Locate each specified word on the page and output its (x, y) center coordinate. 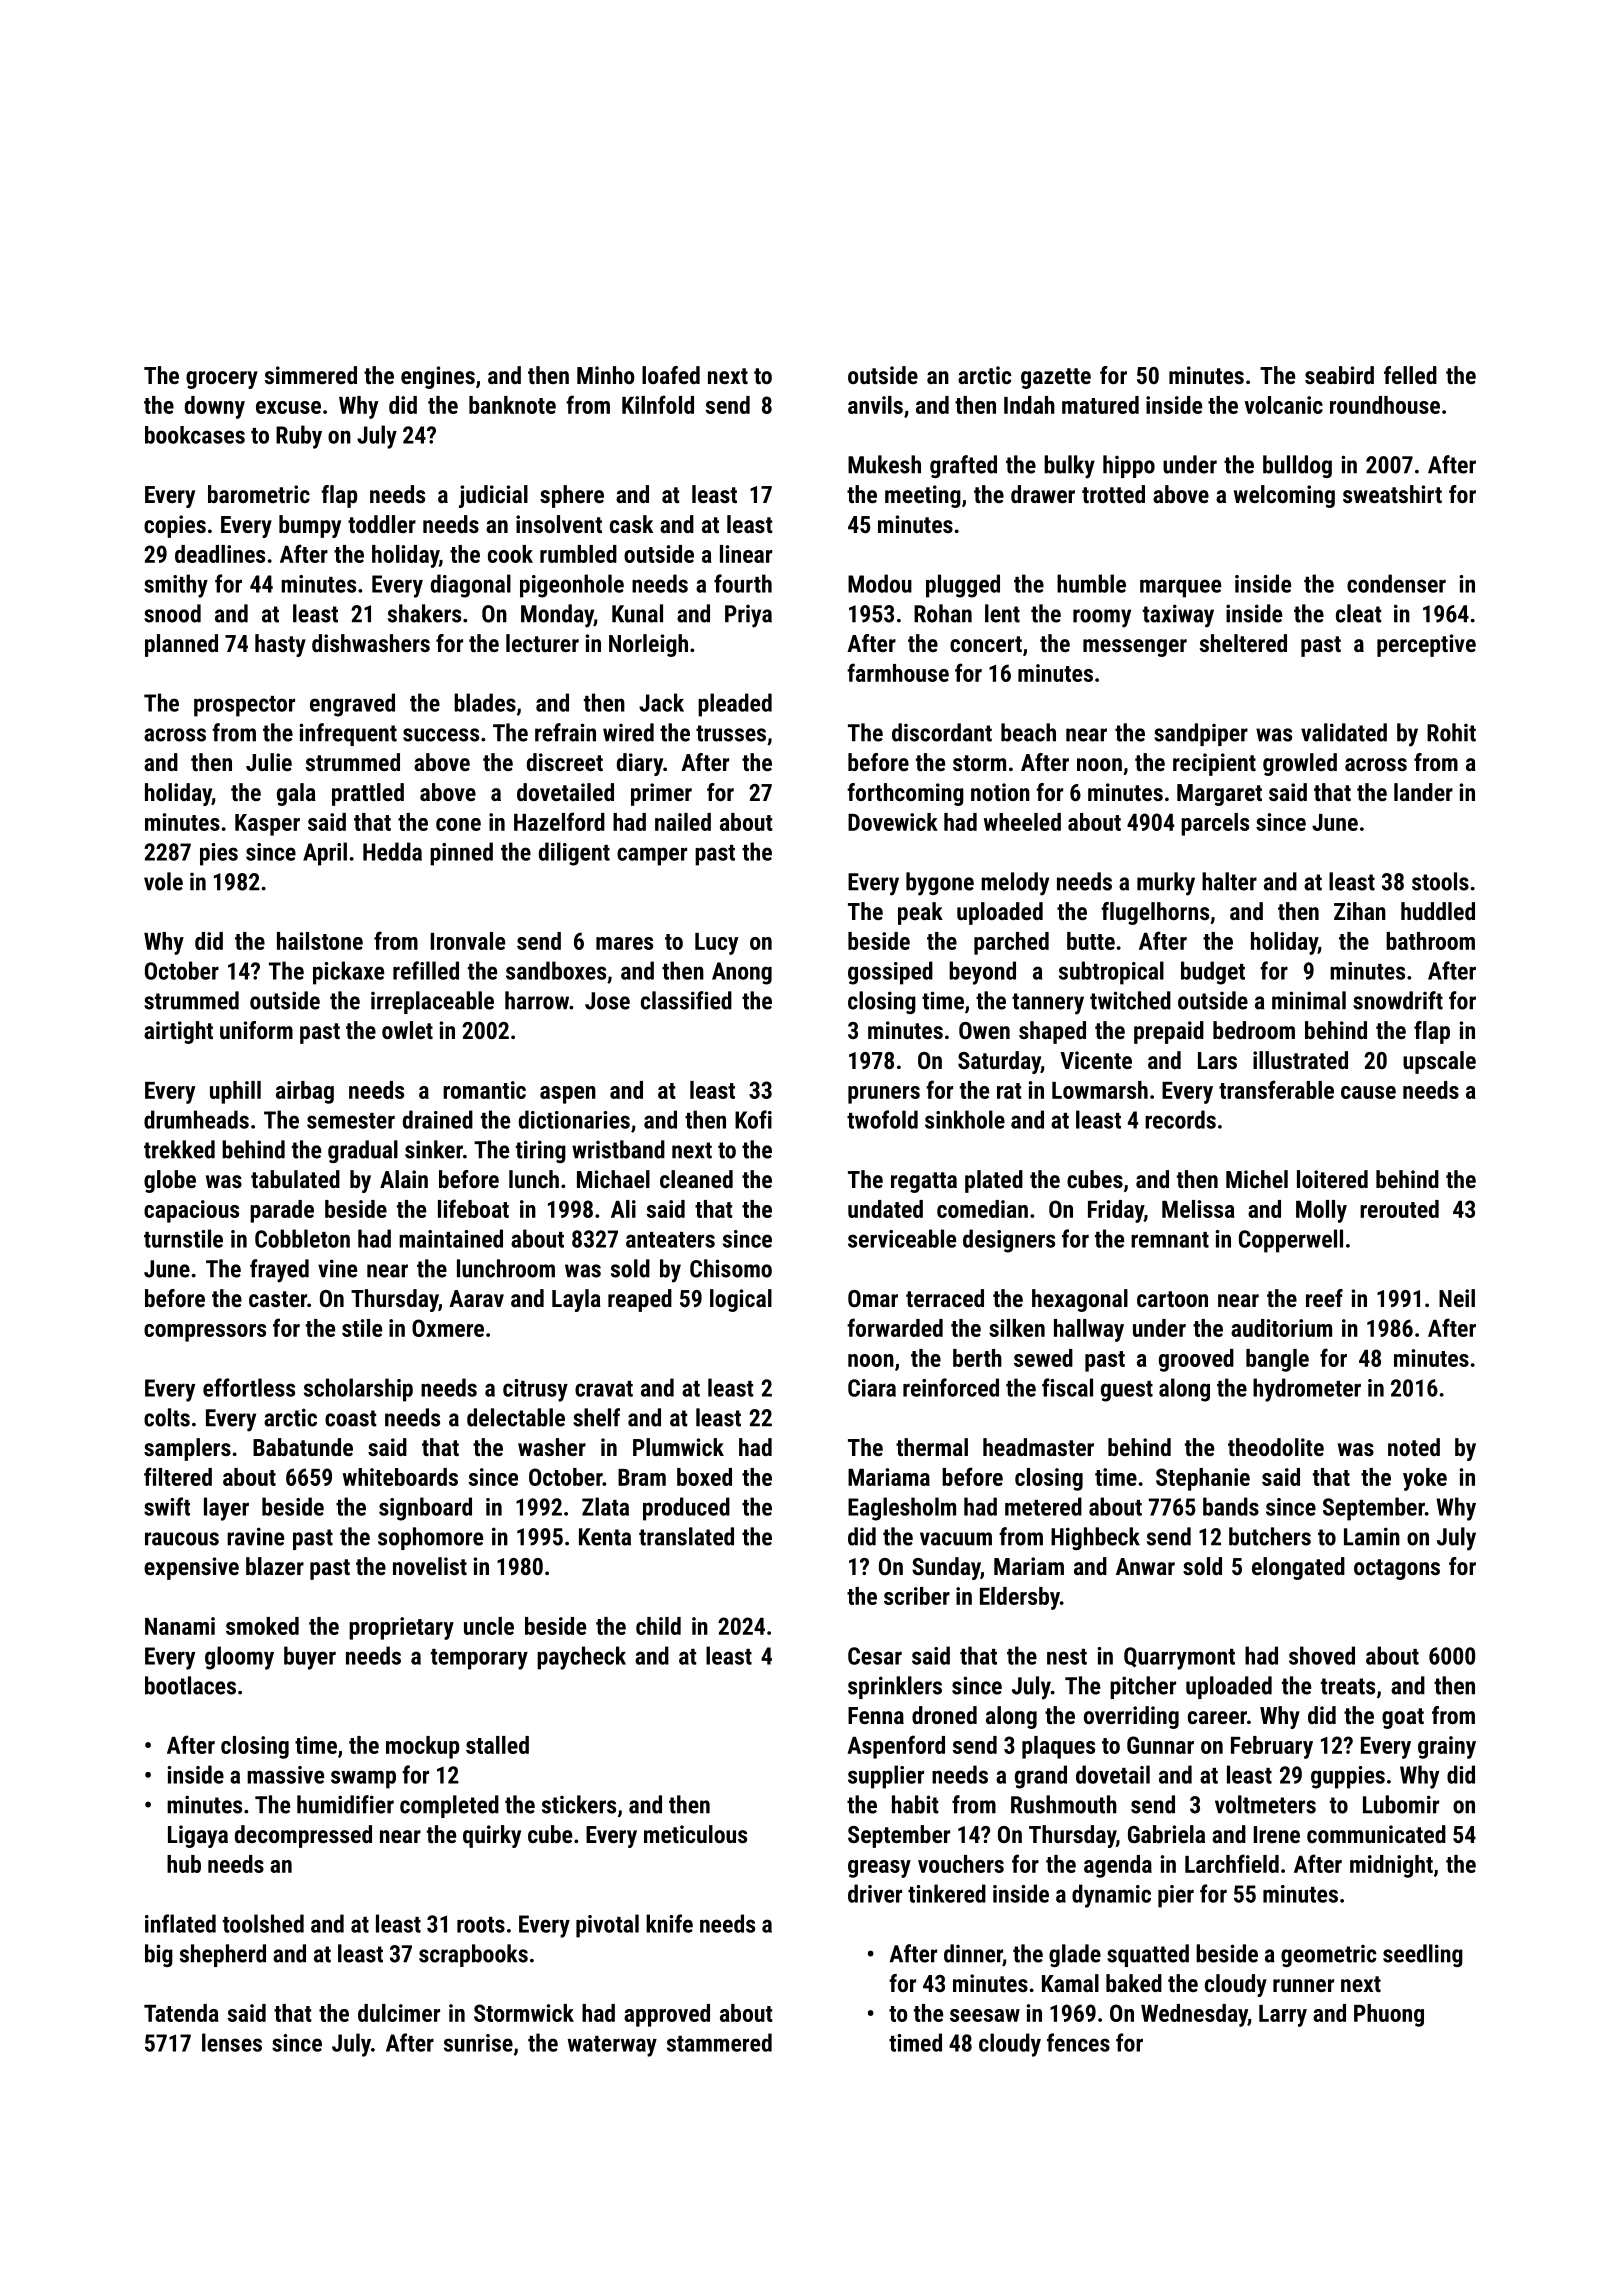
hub (184, 1864)
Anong (742, 973)
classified (686, 1000)
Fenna (876, 1715)
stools (1440, 881)
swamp (363, 1779)
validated (1344, 732)
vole (163, 881)
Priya (748, 616)
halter (1229, 881)
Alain (404, 1179)
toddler (382, 524)
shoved (1322, 1655)
